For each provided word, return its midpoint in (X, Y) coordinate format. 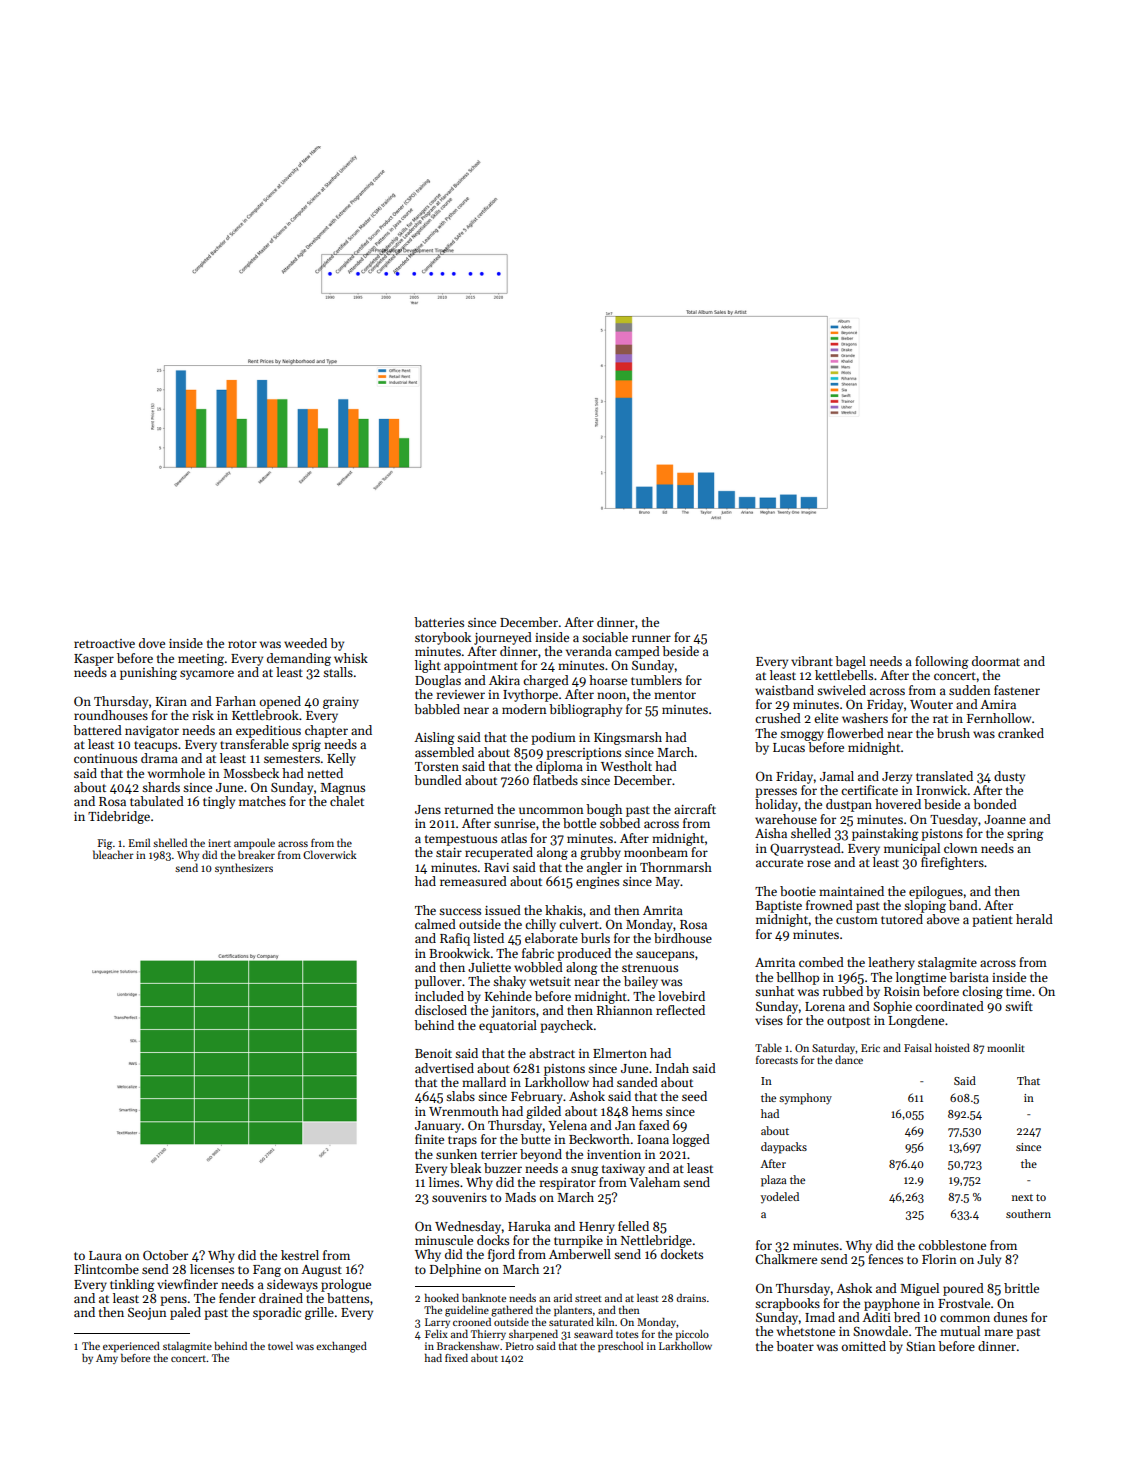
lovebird (681, 996)
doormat (996, 661)
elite (826, 718)
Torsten (437, 766)
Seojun (147, 1314)
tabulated (157, 801)
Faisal (918, 1047)
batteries (439, 622)
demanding (299, 659)
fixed (456, 1358)
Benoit (433, 1053)
